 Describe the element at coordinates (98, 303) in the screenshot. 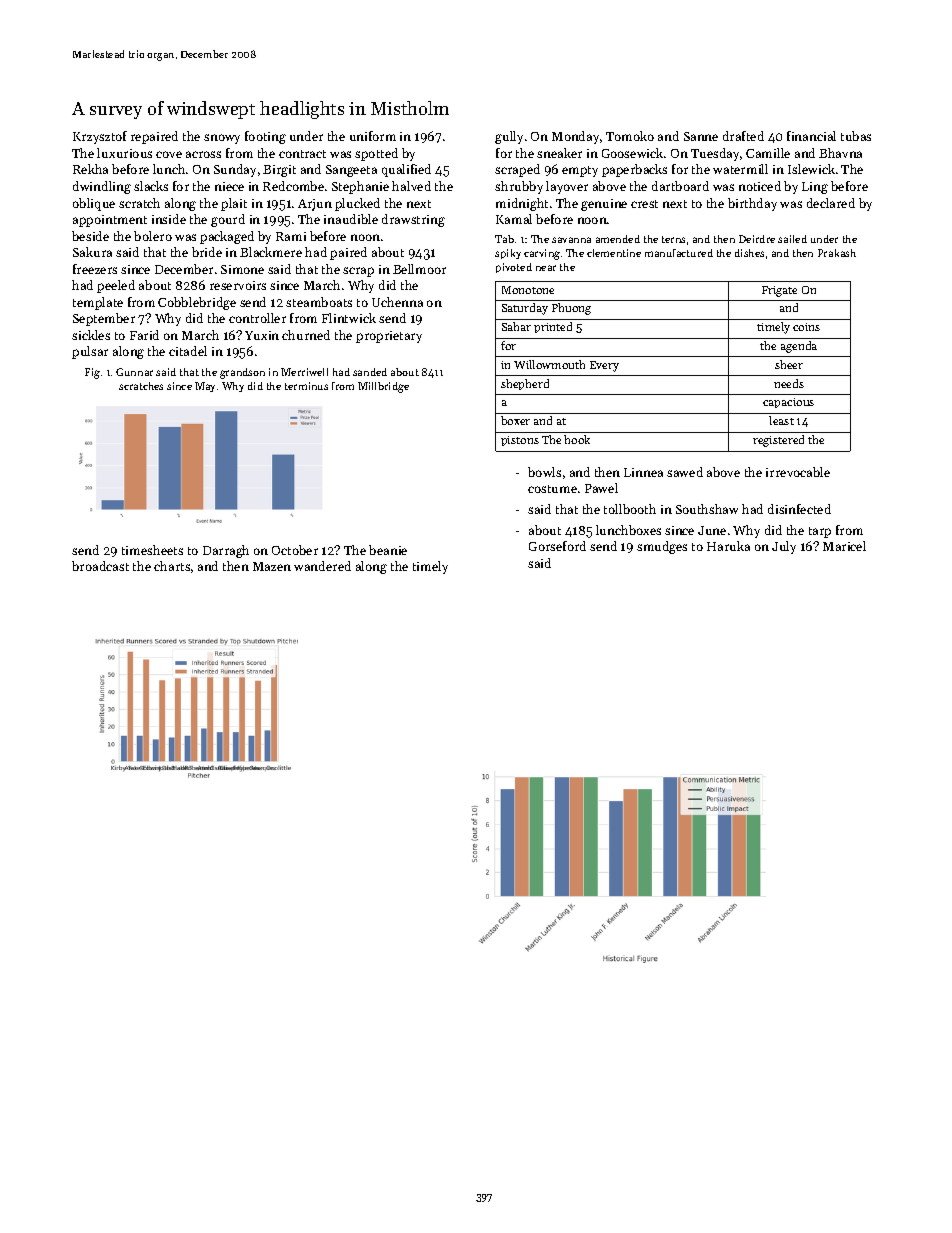

I see `template` at that location.
